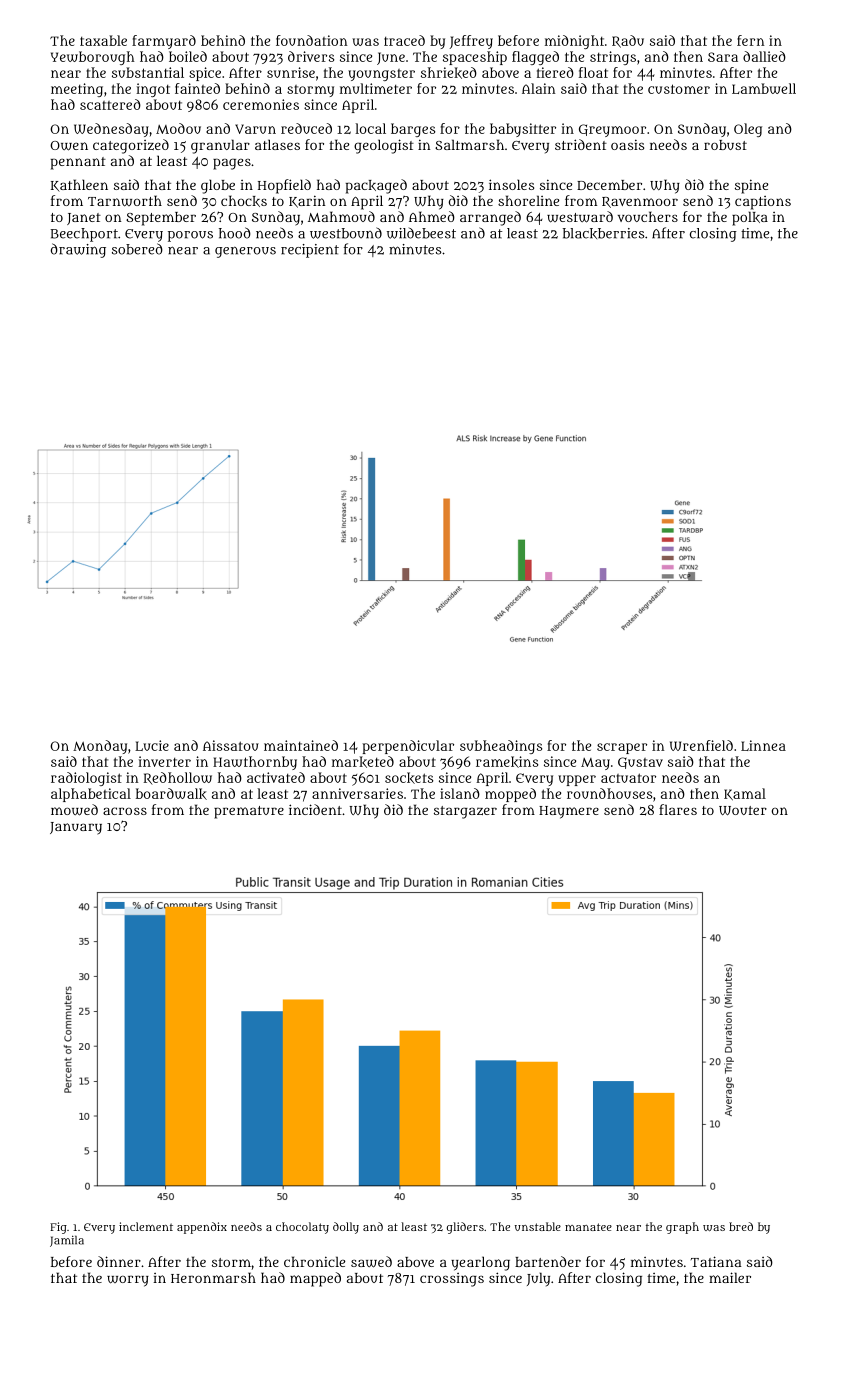 Image resolution: width=849 pixels, height=1400 pixels. What do you see at coordinates (125, 201) in the image?
I see `Tarnworth` at bounding box center [125, 201].
